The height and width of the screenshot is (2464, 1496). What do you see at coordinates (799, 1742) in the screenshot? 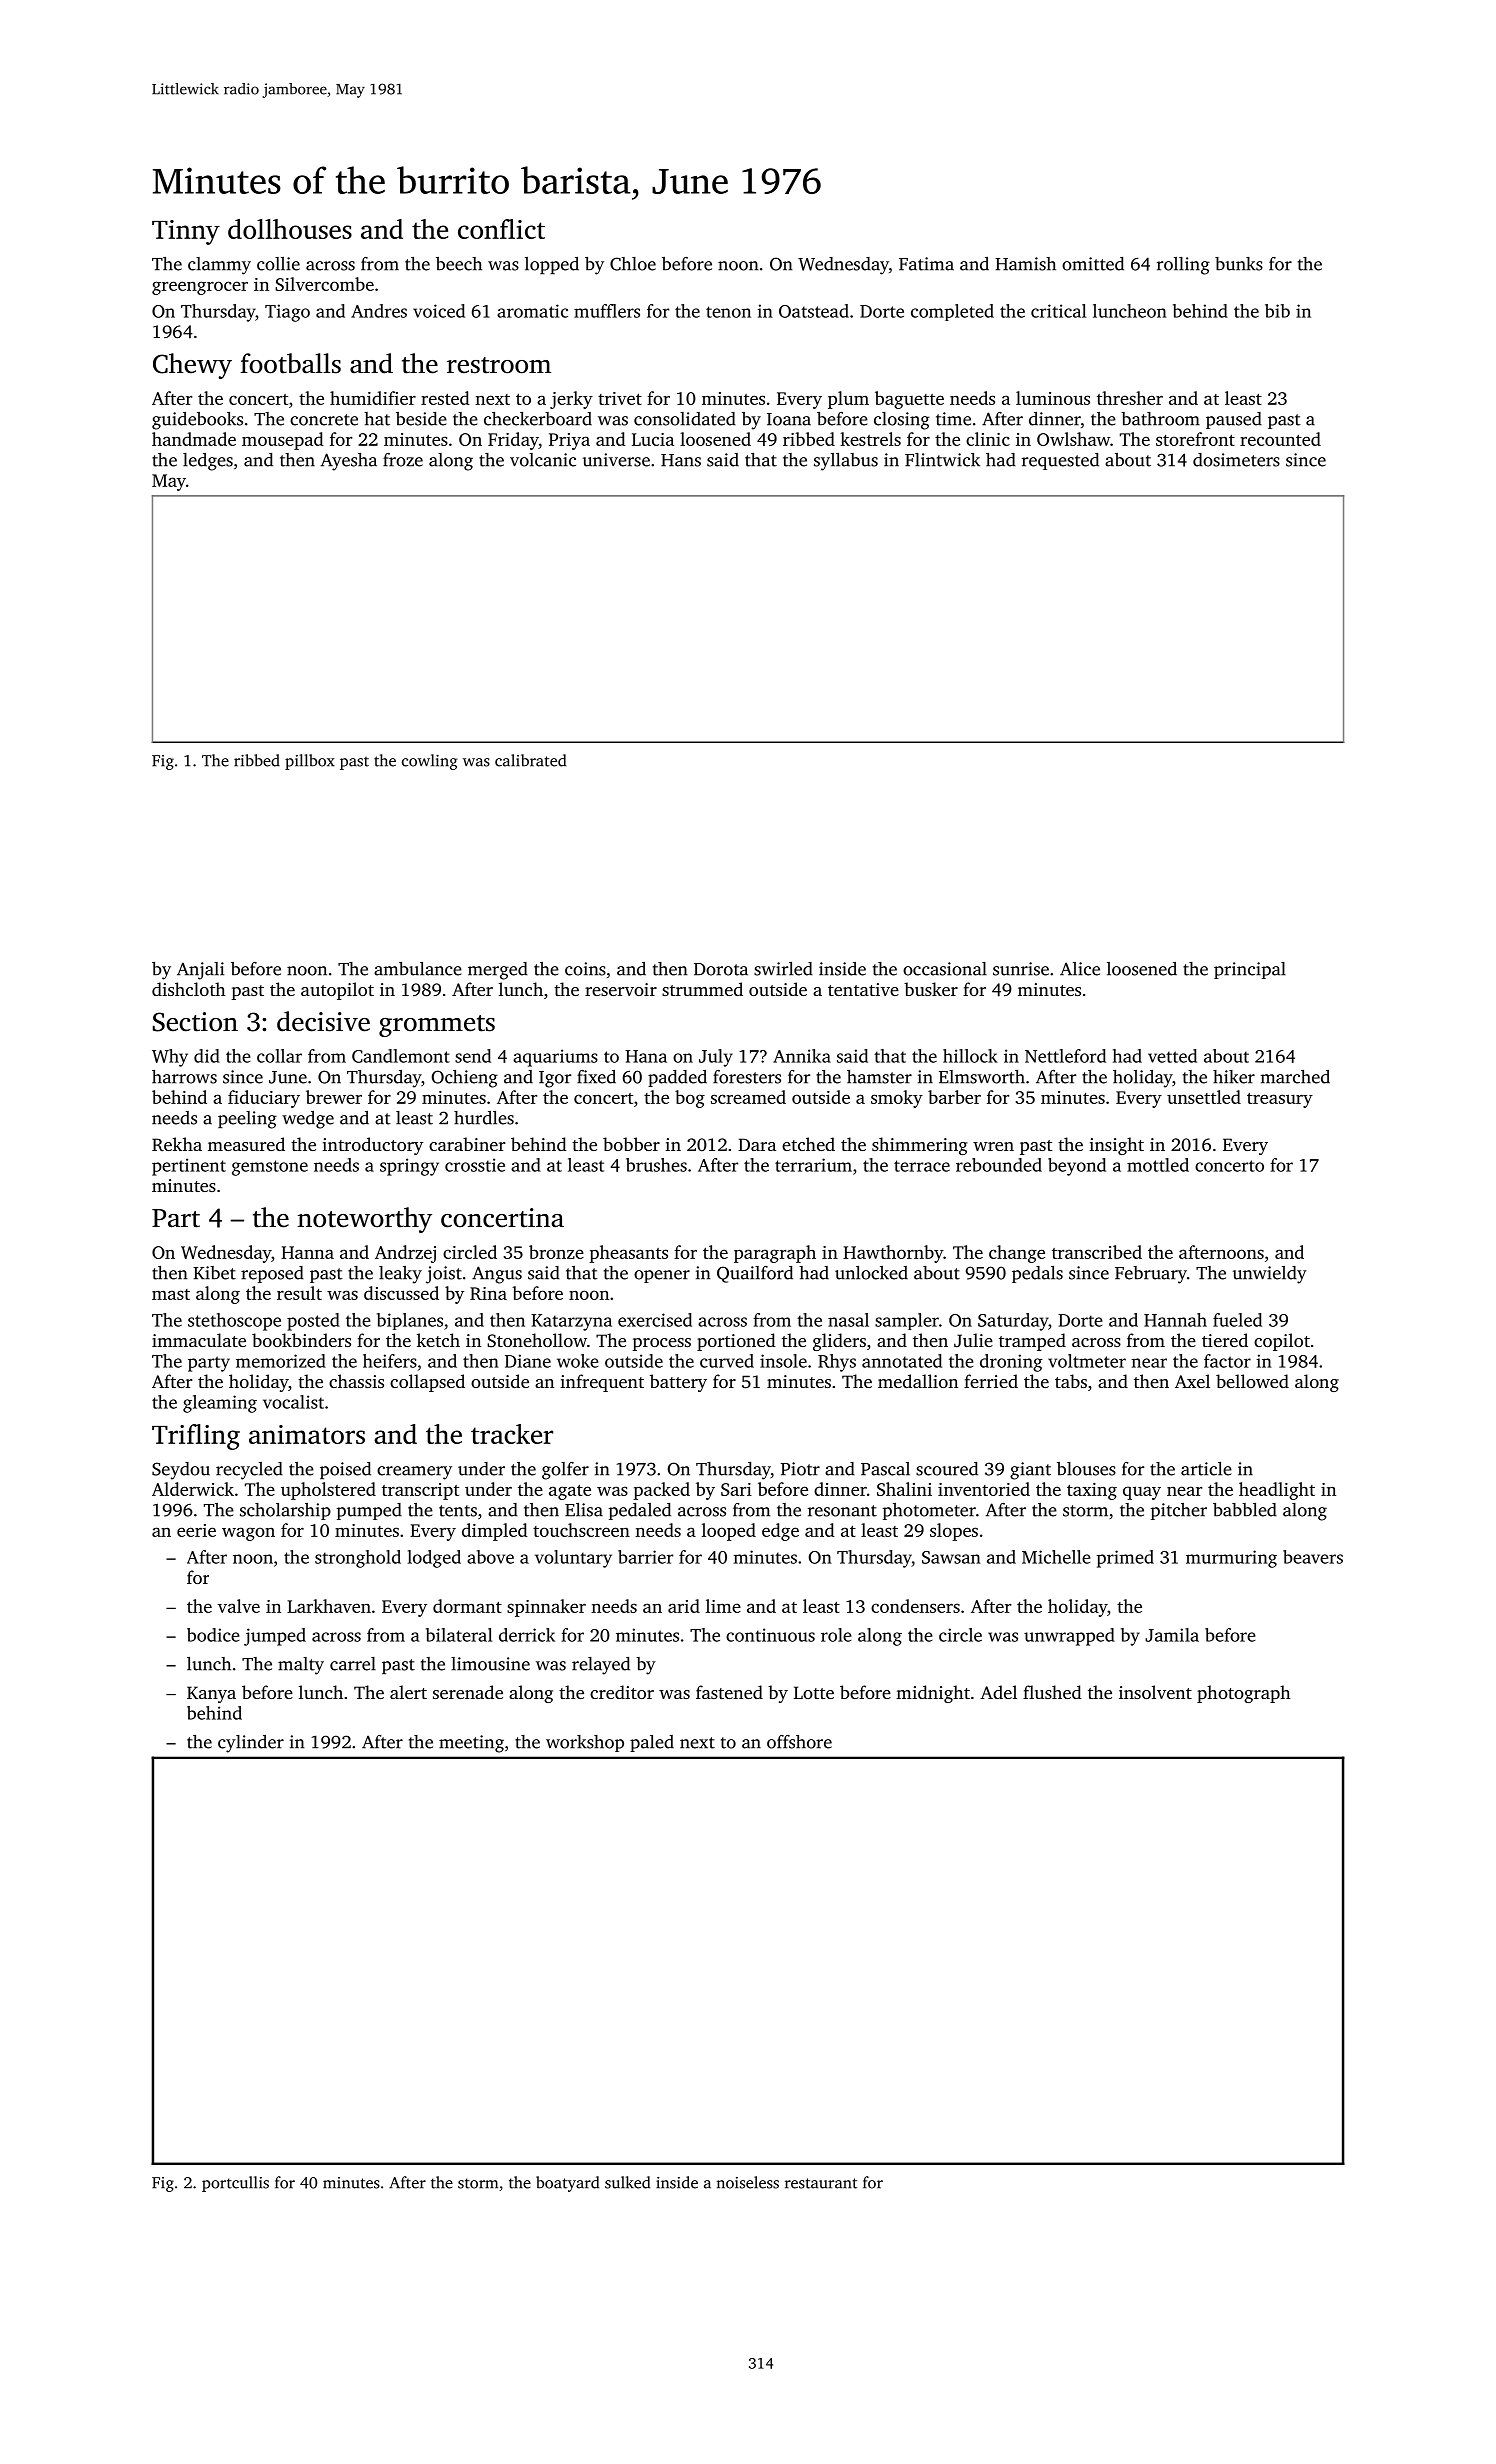
I see `offshore` at bounding box center [799, 1742].
